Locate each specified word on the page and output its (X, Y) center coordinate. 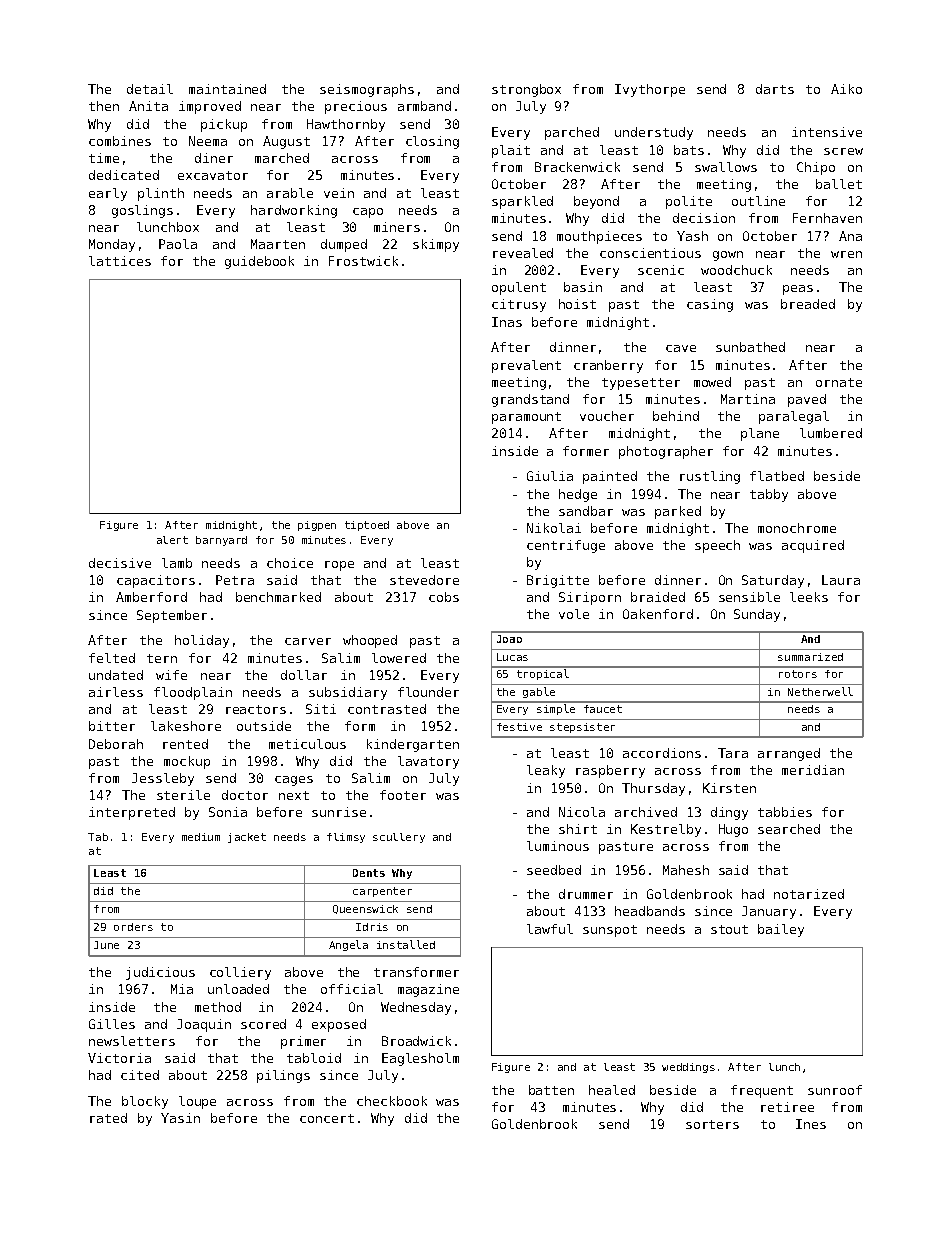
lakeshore (186, 726)
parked (678, 512)
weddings (688, 1068)
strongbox (526, 90)
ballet (839, 184)
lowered (399, 658)
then (104, 106)
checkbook (392, 1101)
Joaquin (204, 1025)
